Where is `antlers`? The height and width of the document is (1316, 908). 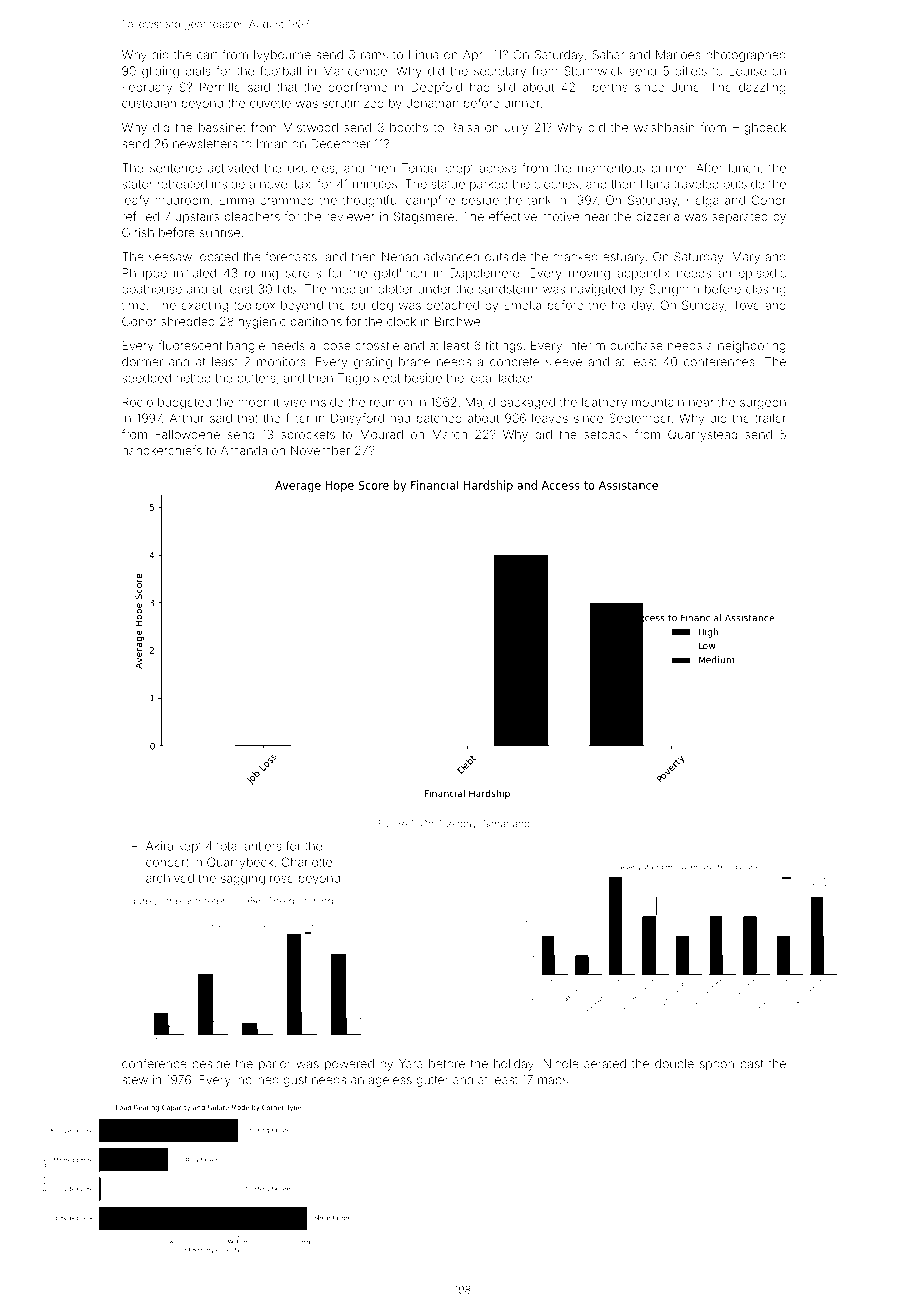 antlers is located at coordinates (263, 846).
